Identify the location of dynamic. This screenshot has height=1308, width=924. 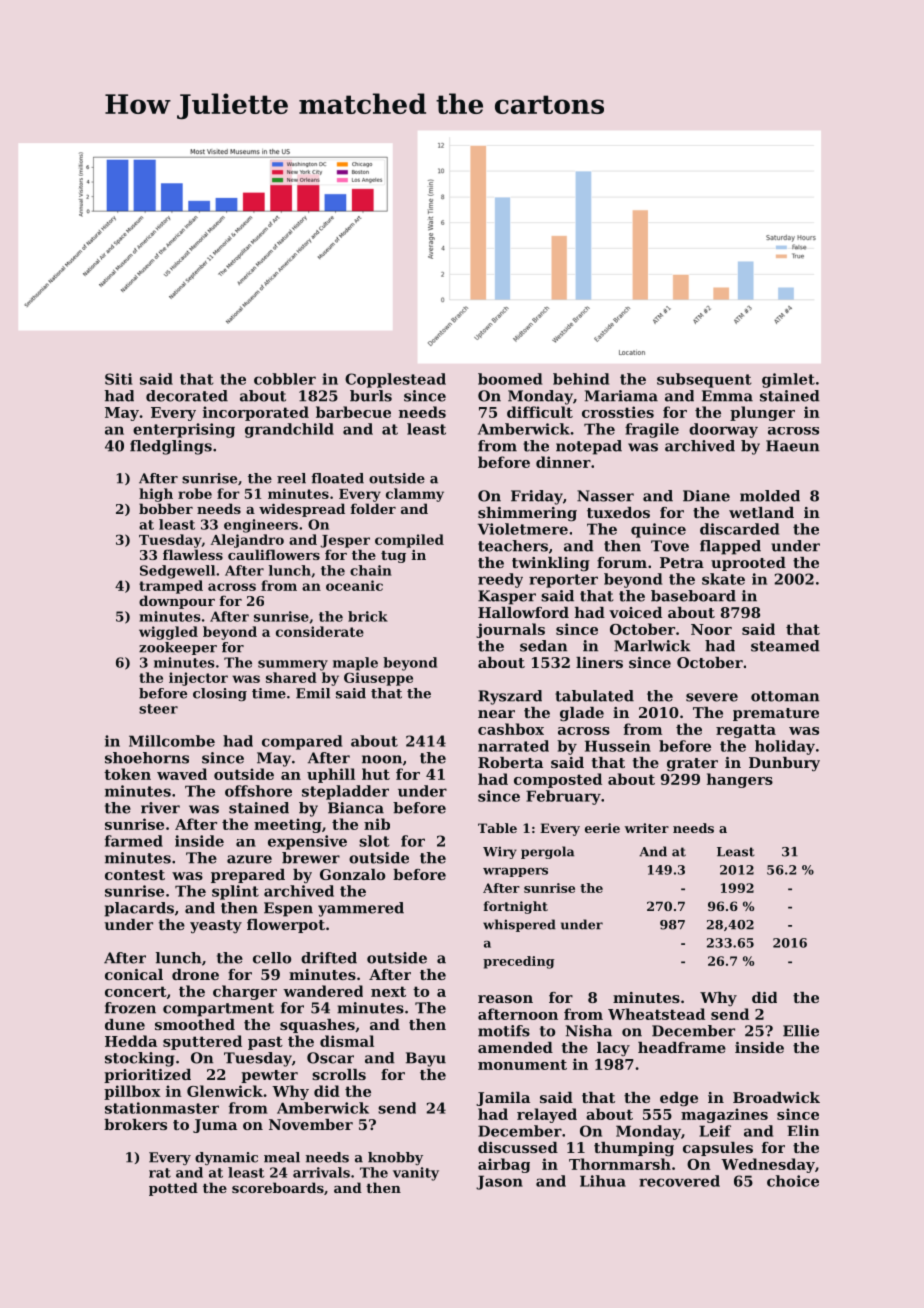
(226, 1158).
